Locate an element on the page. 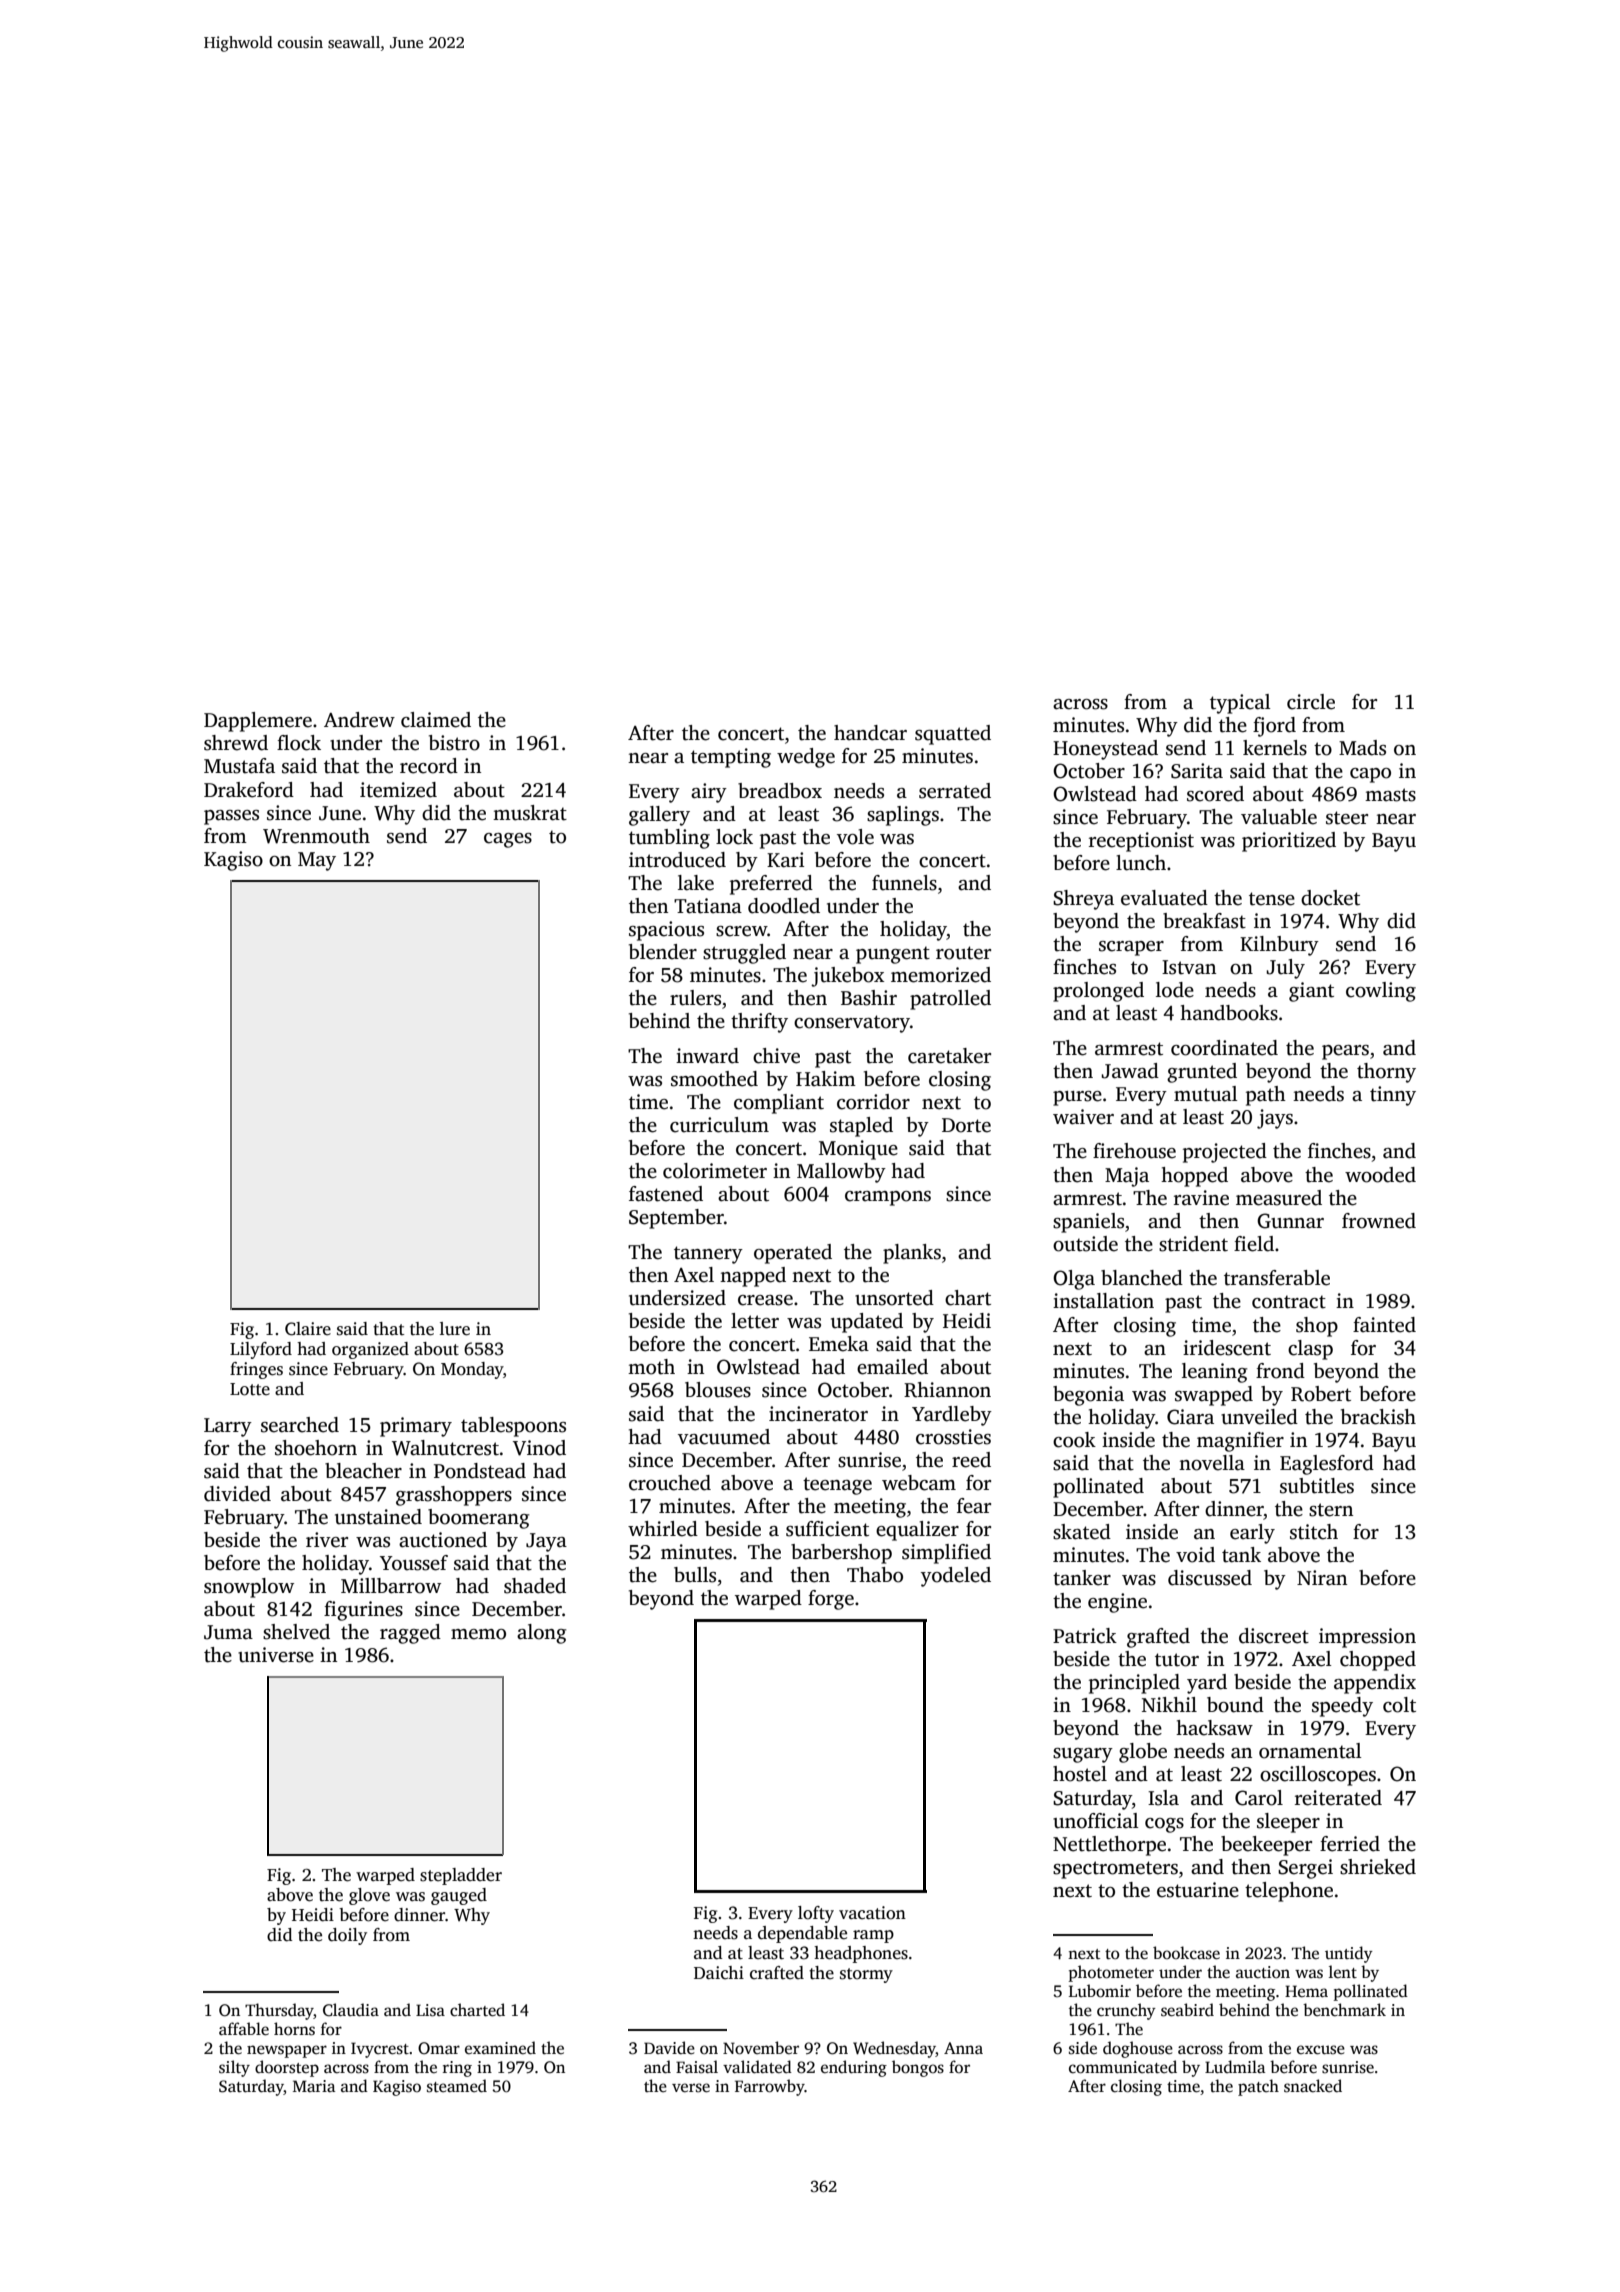 The width and height of the image is (1620, 2292). glove is located at coordinates (369, 1896).
